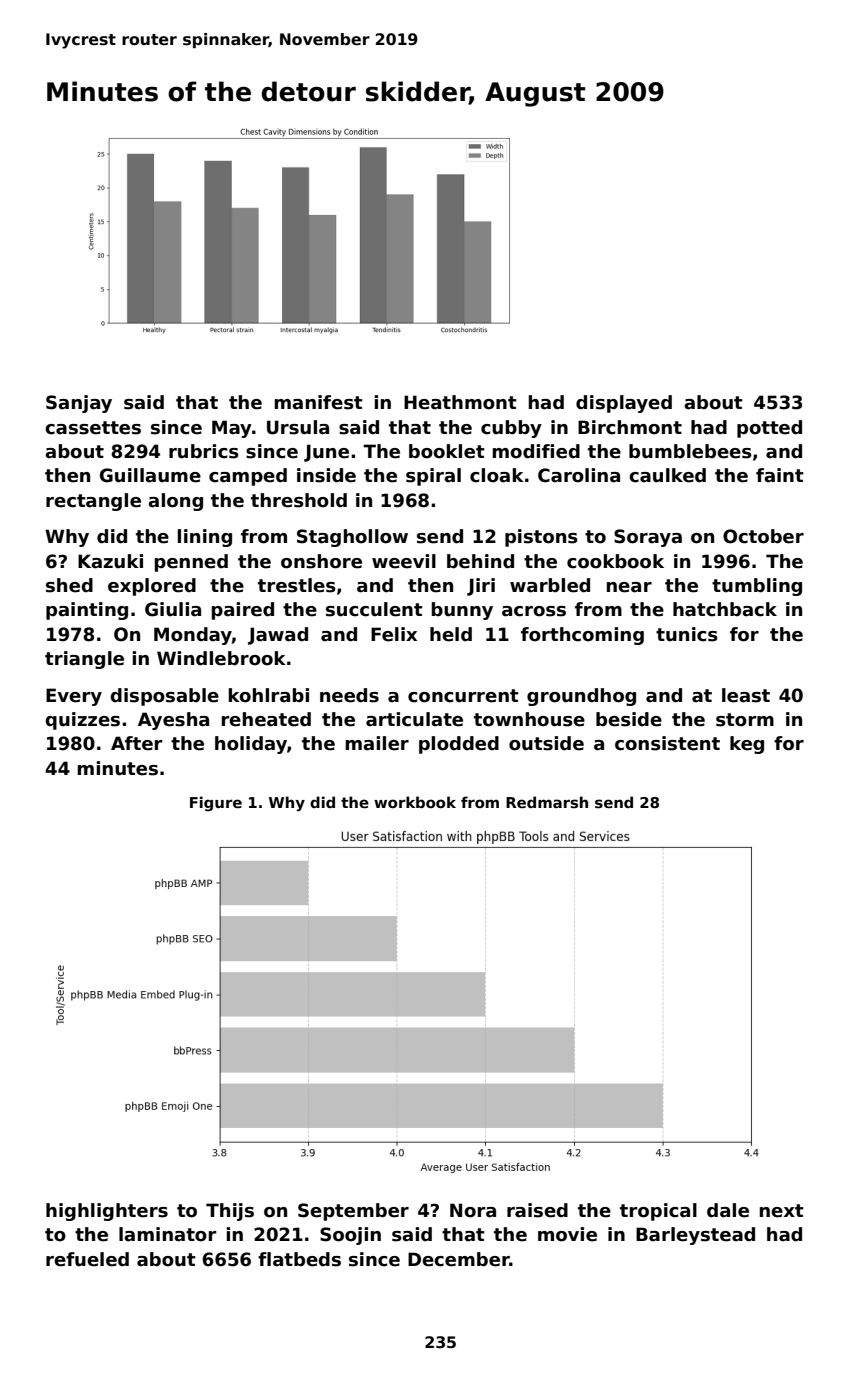 The height and width of the screenshot is (1400, 849). Describe the element at coordinates (624, 404) in the screenshot. I see `displayed` at that location.
